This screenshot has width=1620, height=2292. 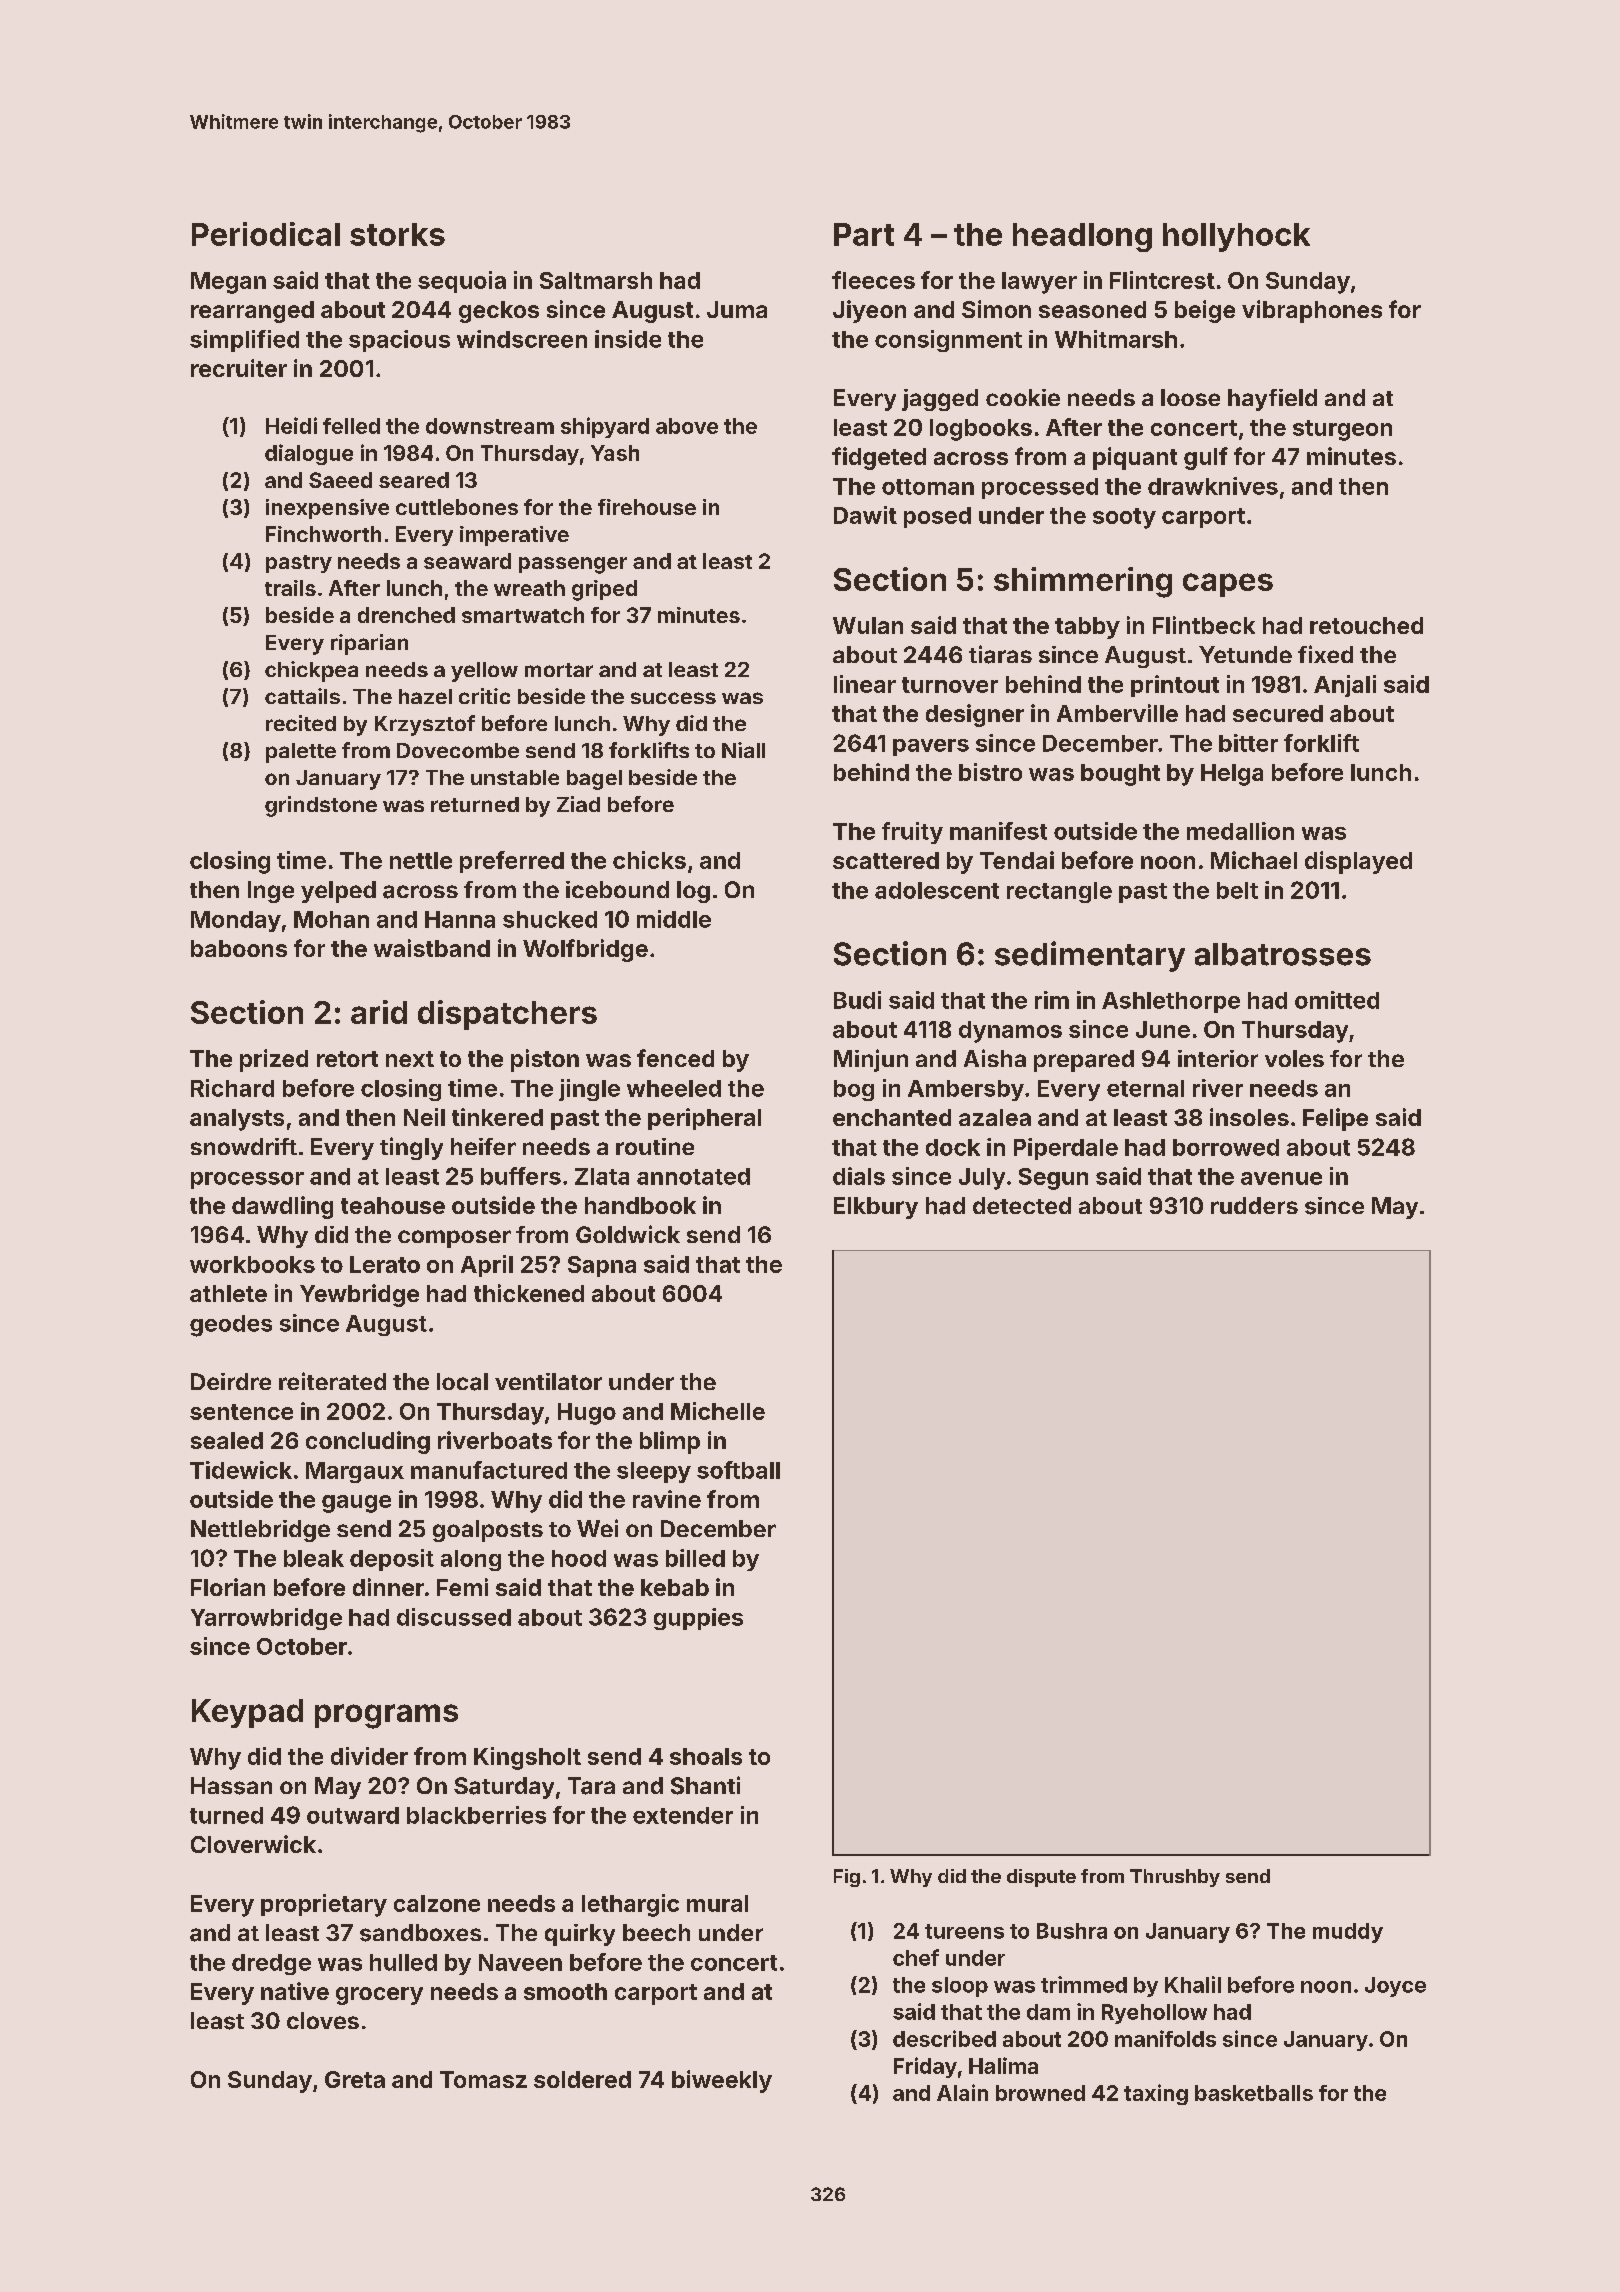 I want to click on calzone, so click(x=437, y=1903).
